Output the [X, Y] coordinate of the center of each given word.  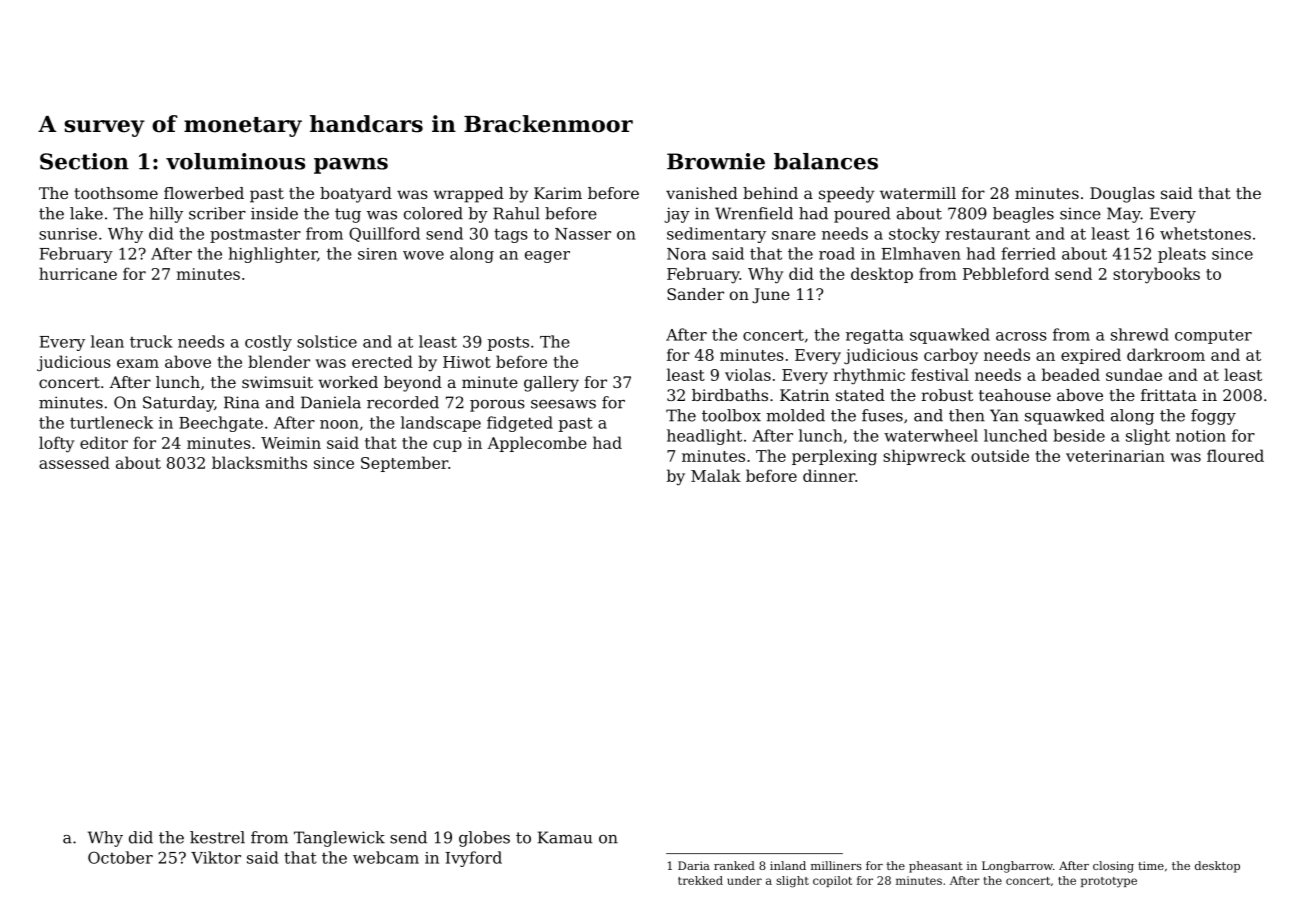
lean [107, 341]
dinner [829, 475]
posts [508, 343]
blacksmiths [259, 462]
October [120, 857]
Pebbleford [1006, 273]
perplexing [834, 457]
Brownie [716, 161]
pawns [351, 166]
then [967, 415]
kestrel [217, 837]
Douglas [1122, 195]
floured [1235, 455]
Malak [716, 475]
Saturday [178, 404]
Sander [695, 294]
